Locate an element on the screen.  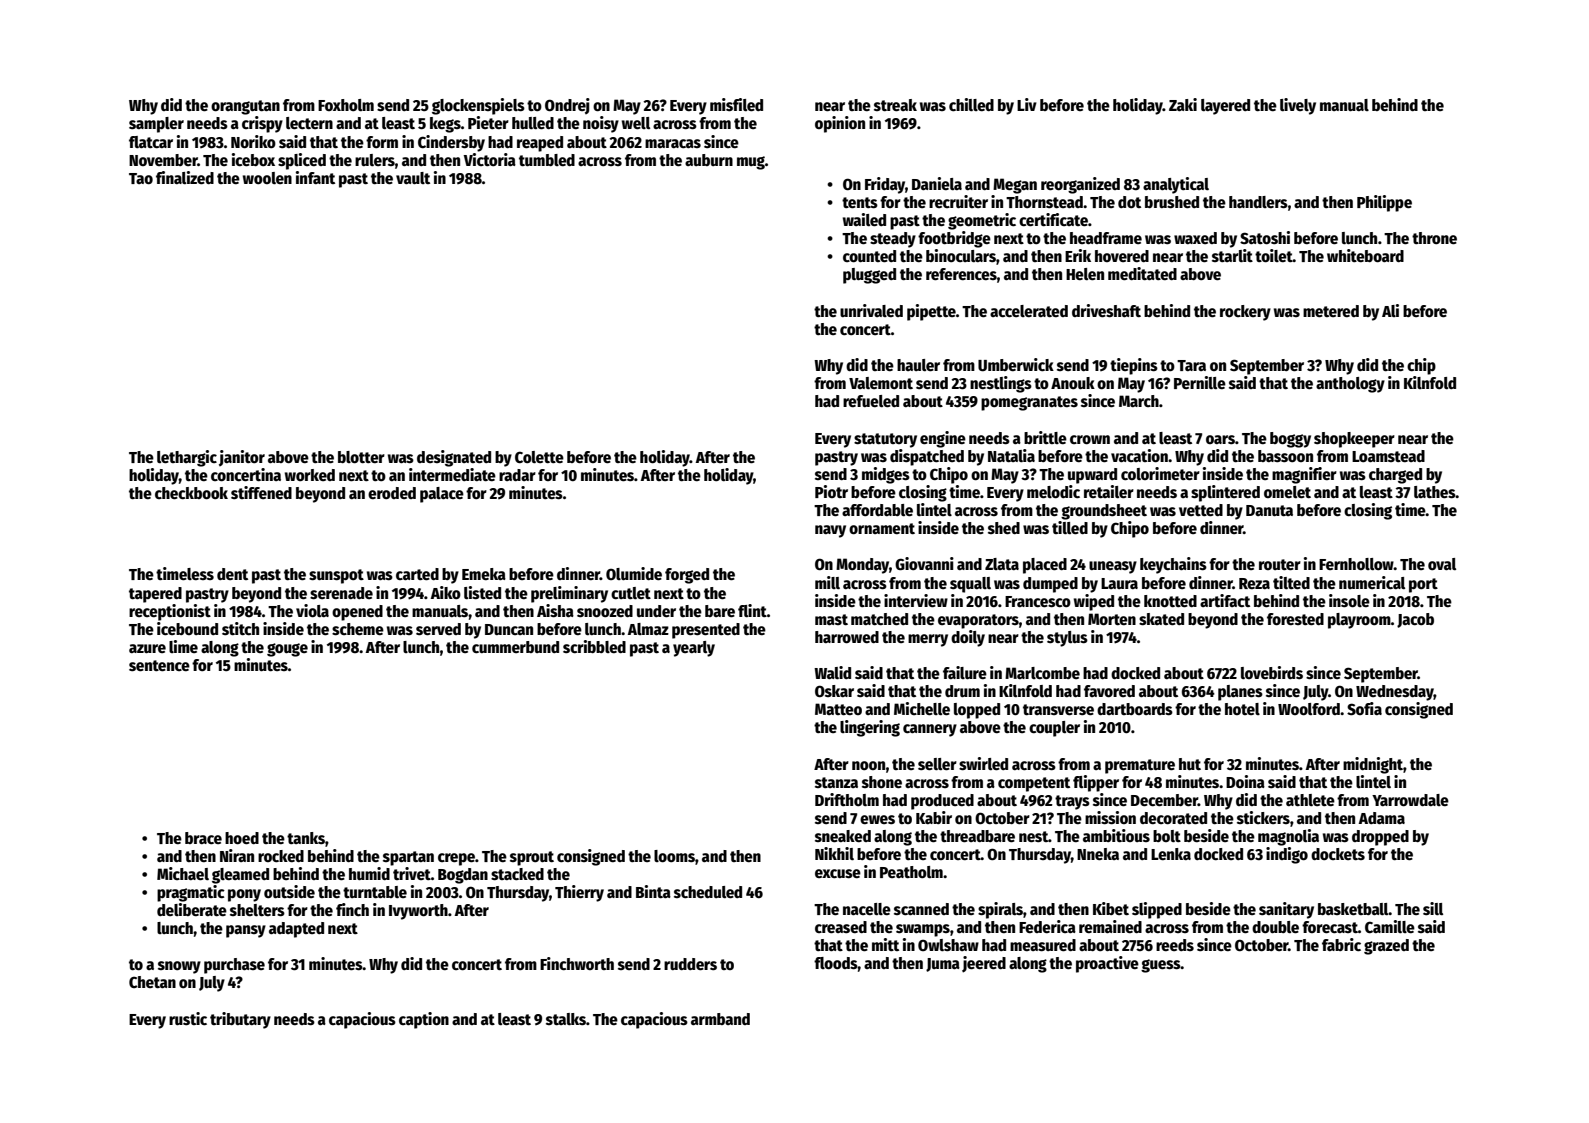
tapered is located at coordinates (155, 595).
